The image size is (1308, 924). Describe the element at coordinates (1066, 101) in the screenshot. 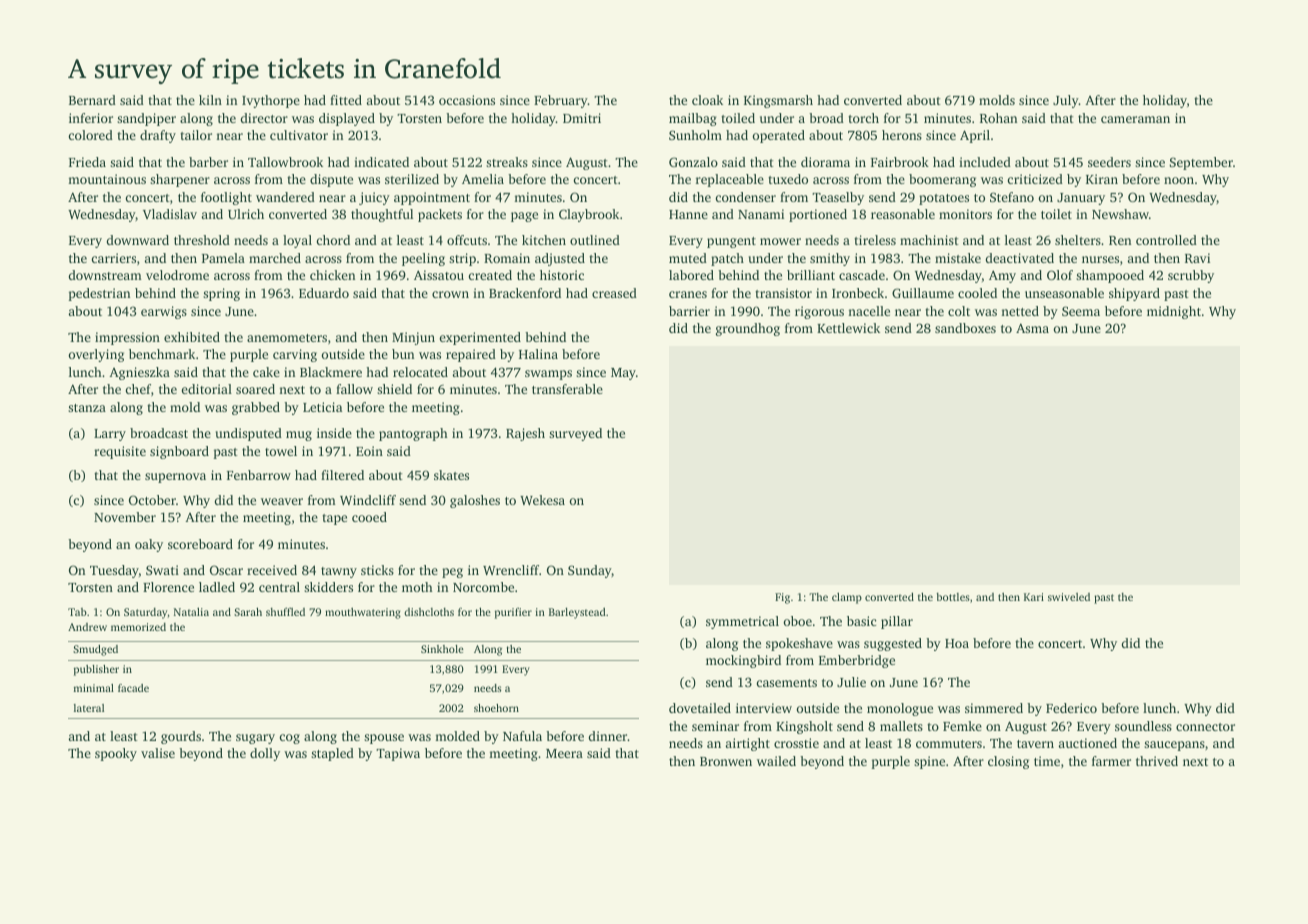

I see `July` at that location.
